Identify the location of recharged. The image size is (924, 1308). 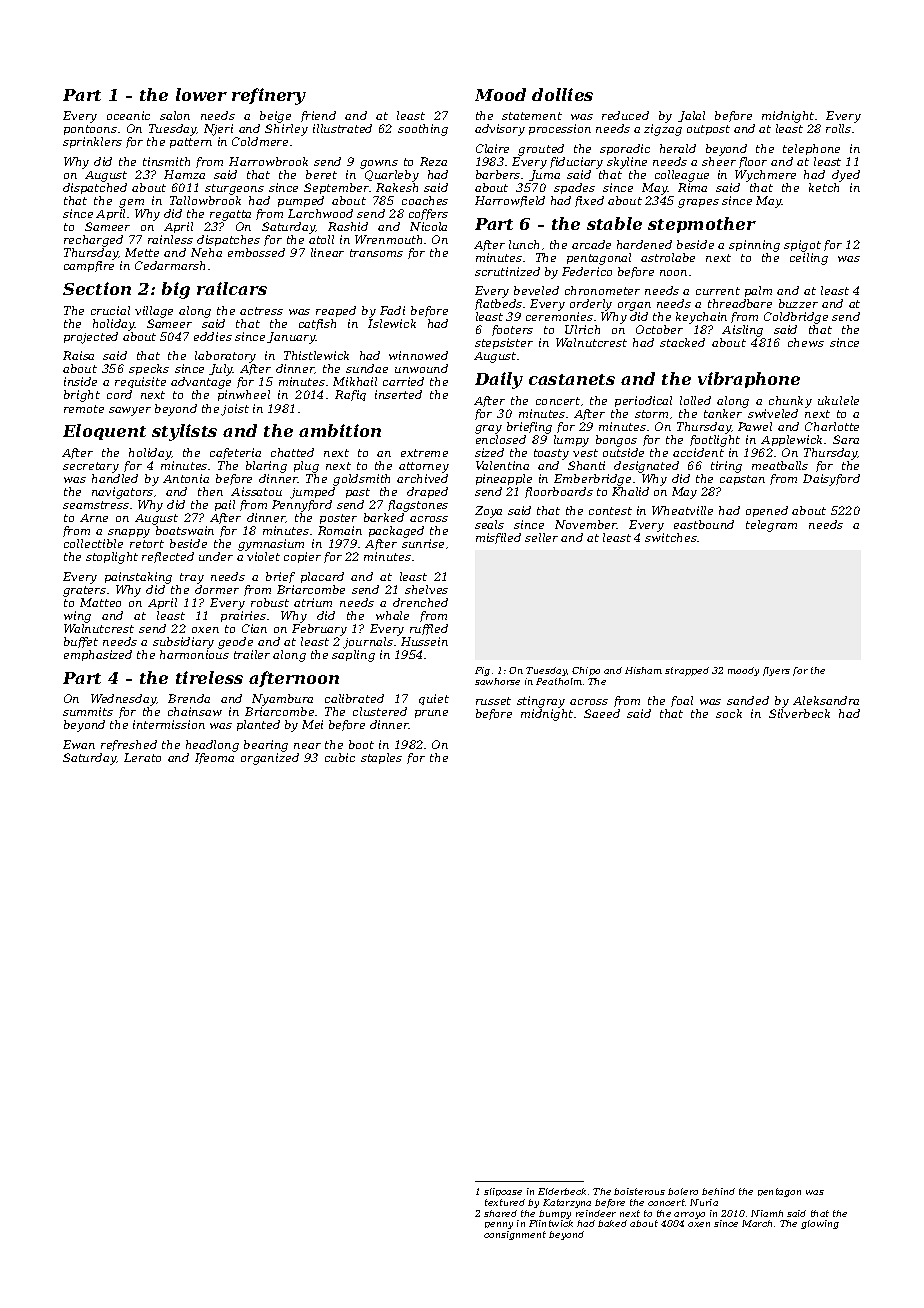
(93, 241).
